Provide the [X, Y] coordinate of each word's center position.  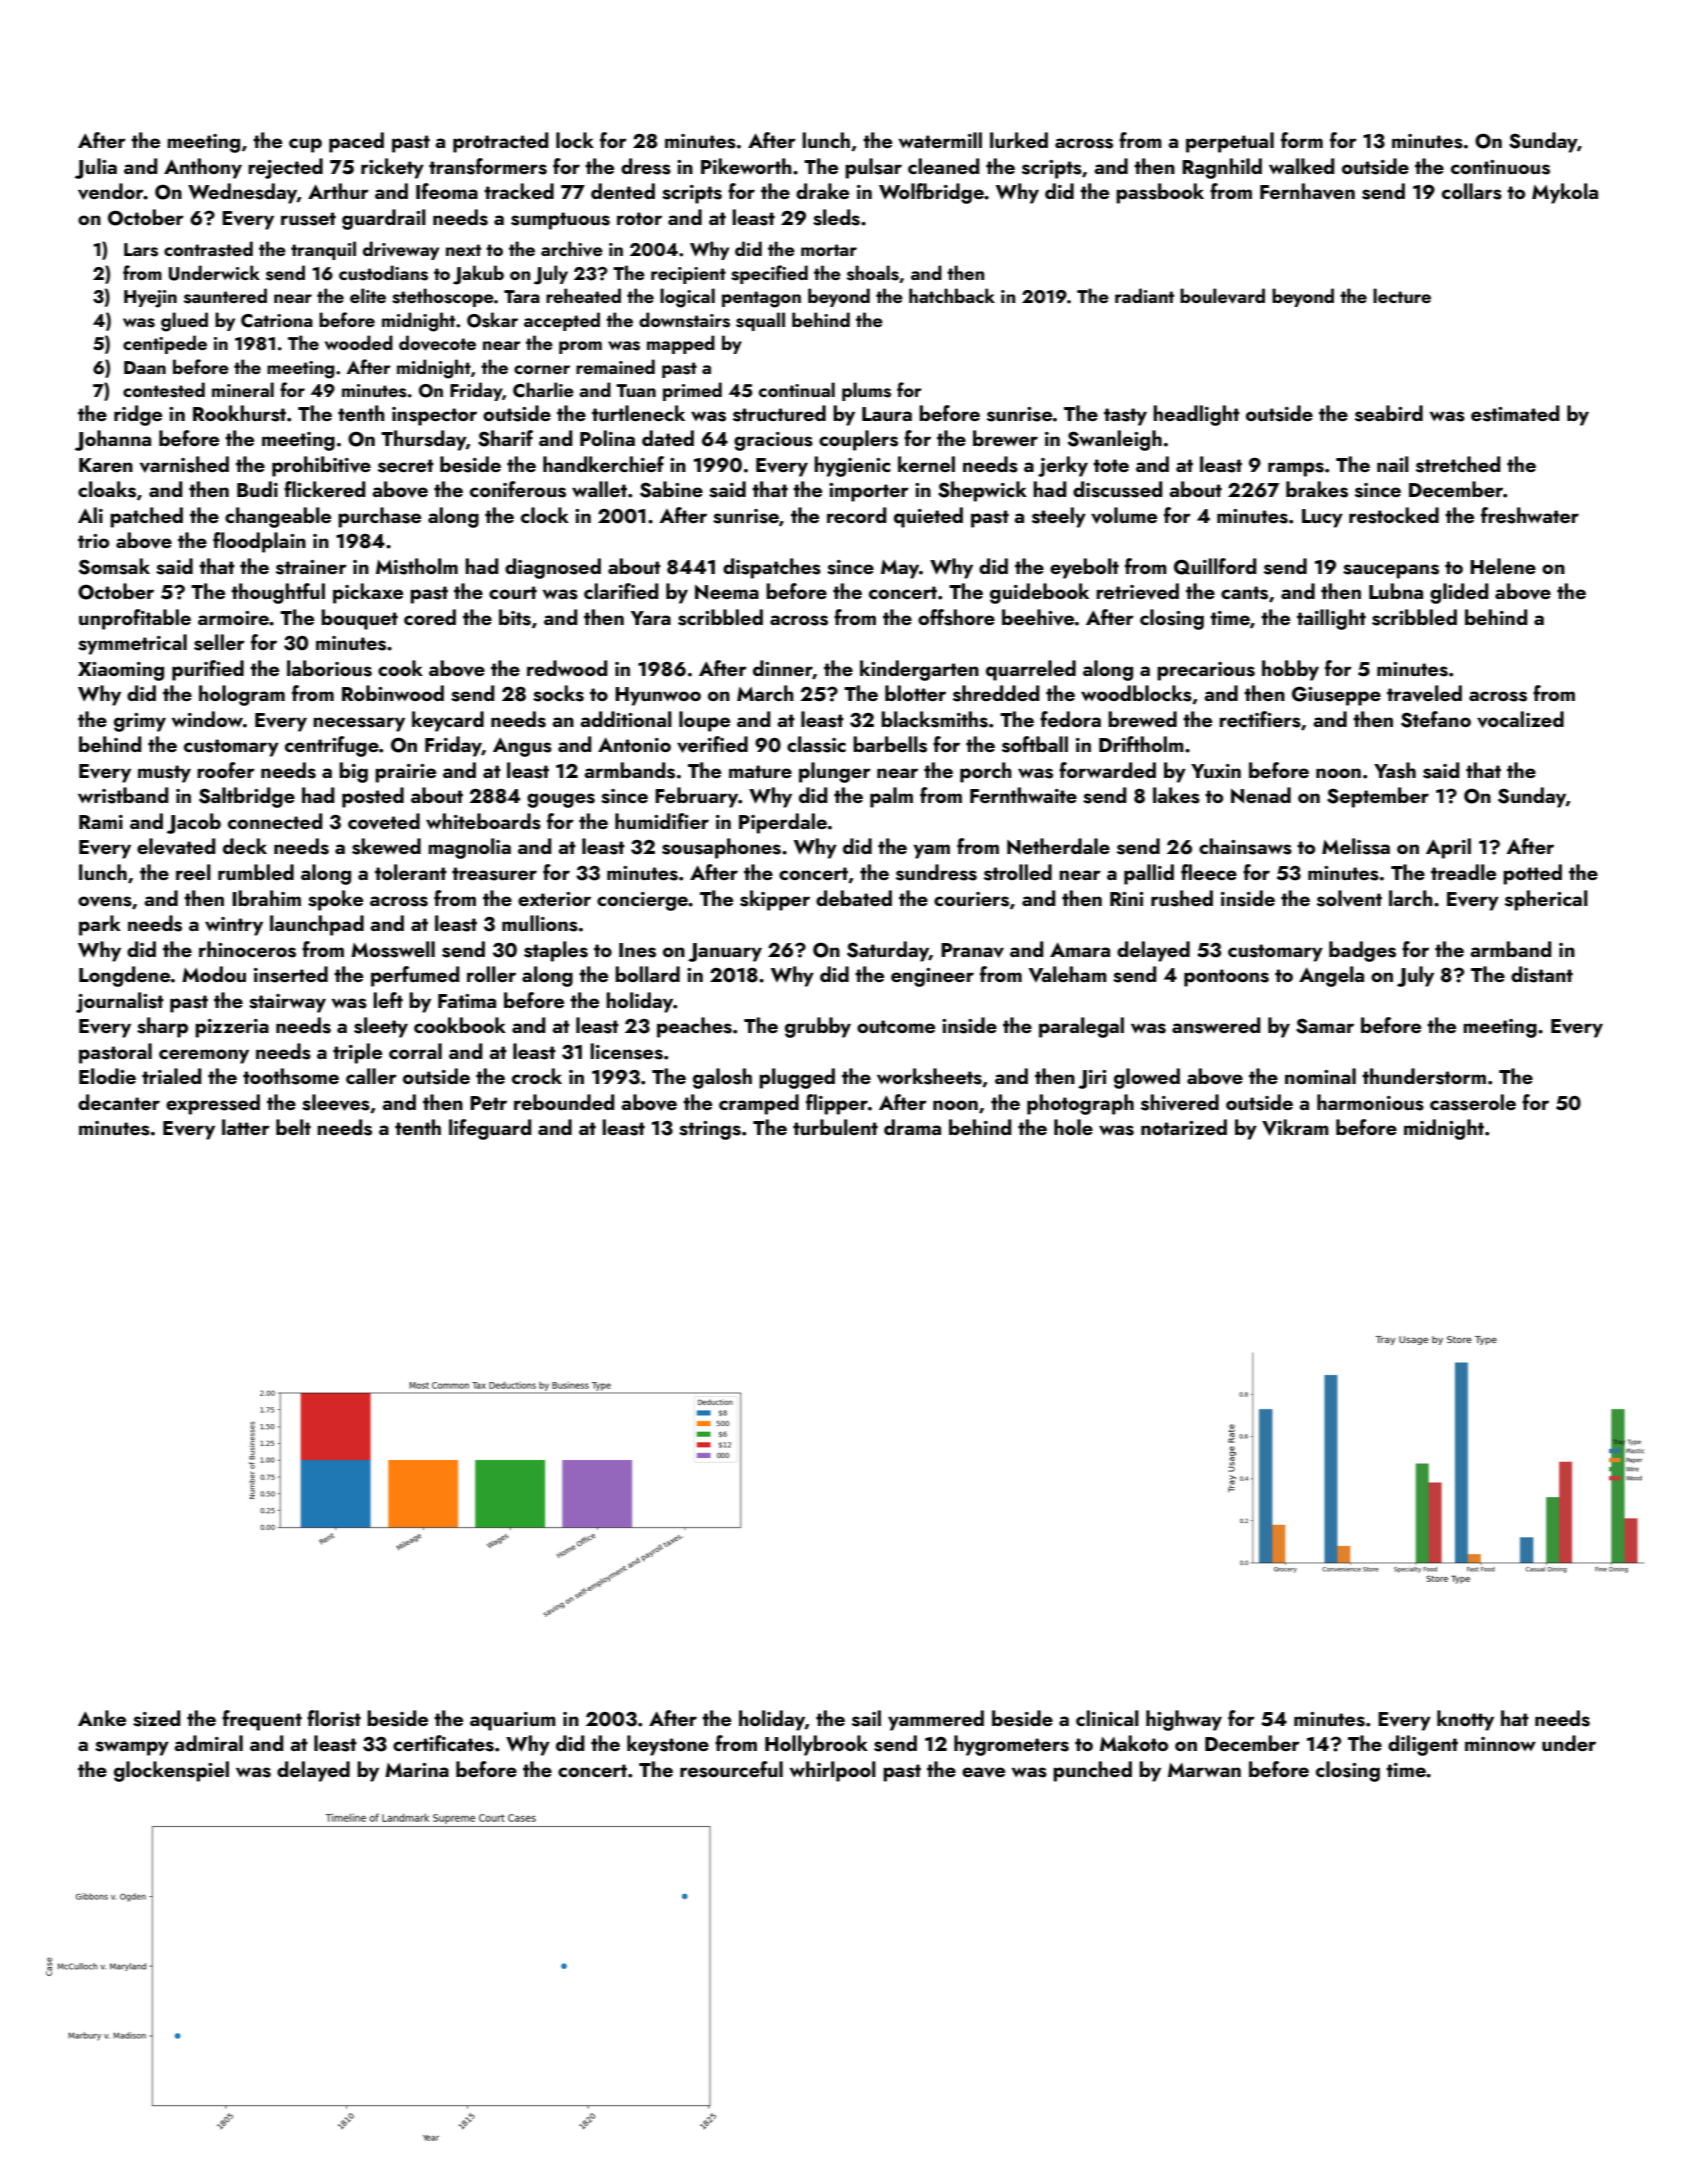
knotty [1465, 1720]
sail [866, 1718]
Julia [96, 168]
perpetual [1230, 142]
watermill [940, 140]
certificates [443, 1743]
